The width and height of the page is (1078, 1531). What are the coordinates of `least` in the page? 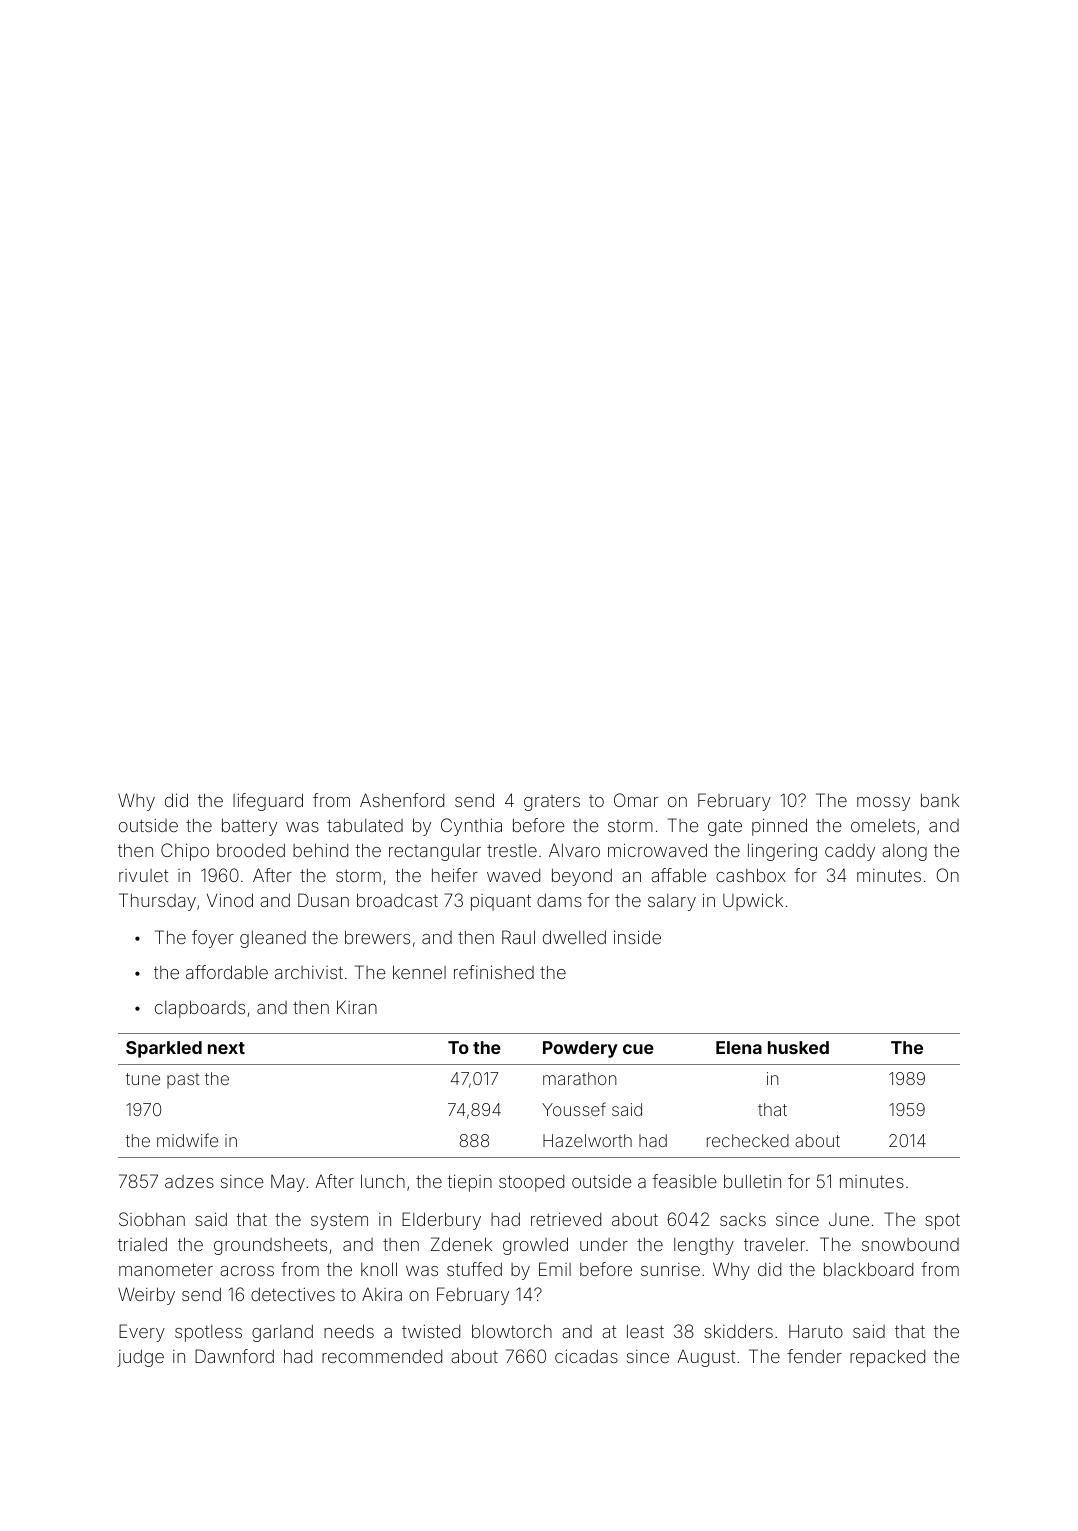 It's located at (645, 1331).
